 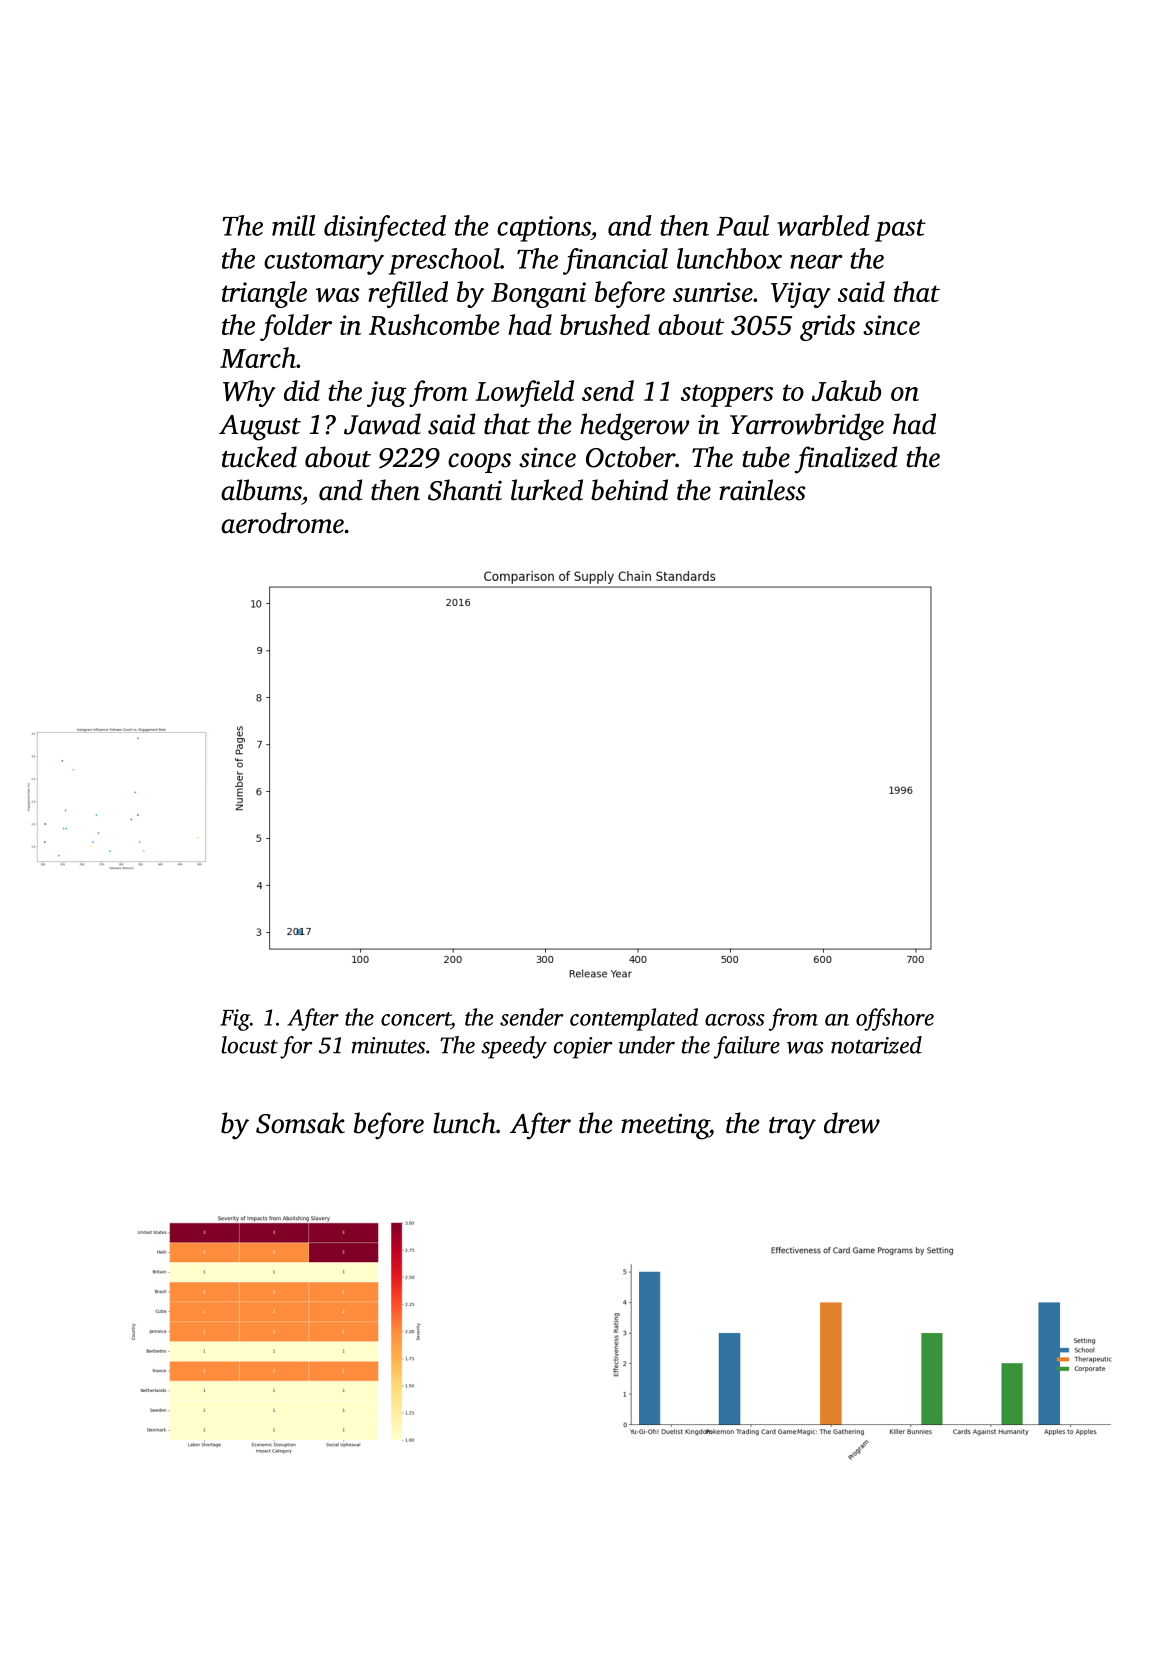 I want to click on warbled, so click(x=823, y=225).
